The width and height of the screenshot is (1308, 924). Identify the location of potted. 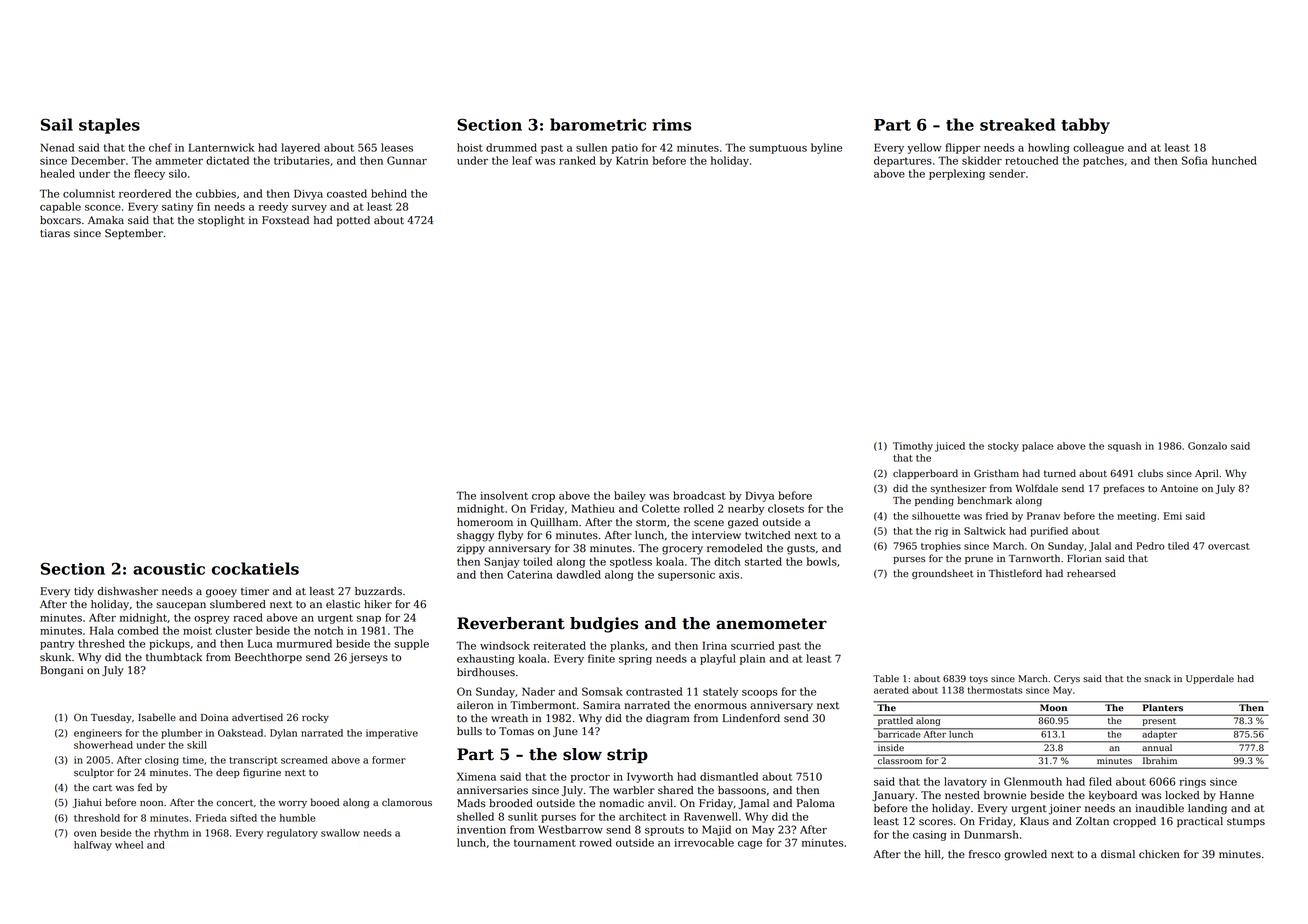
(353, 221).
